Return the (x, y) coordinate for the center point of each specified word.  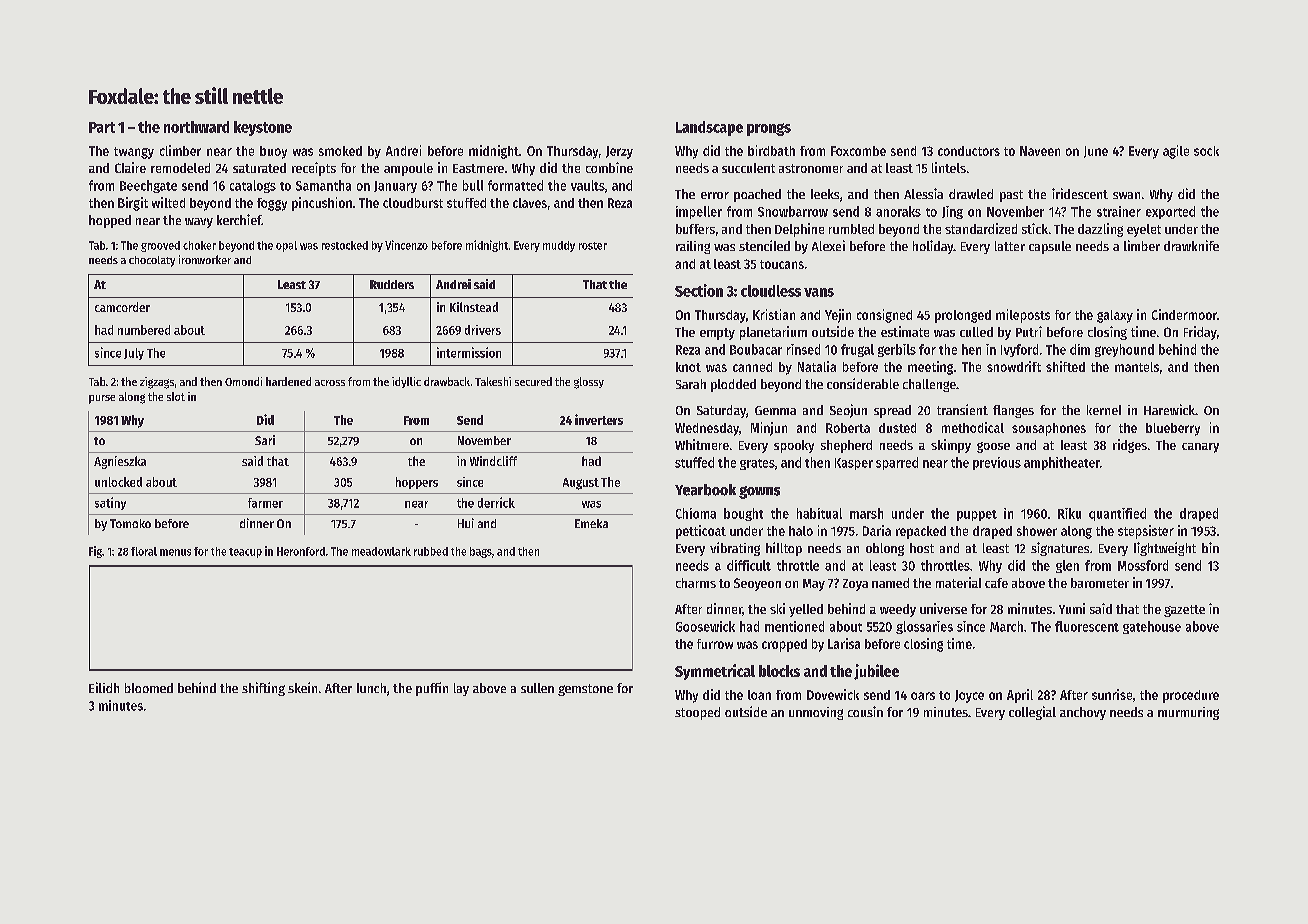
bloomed (149, 688)
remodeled (180, 168)
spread (892, 411)
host (922, 548)
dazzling (1100, 230)
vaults (588, 185)
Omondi (243, 381)
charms (696, 583)
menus (175, 552)
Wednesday (707, 429)
